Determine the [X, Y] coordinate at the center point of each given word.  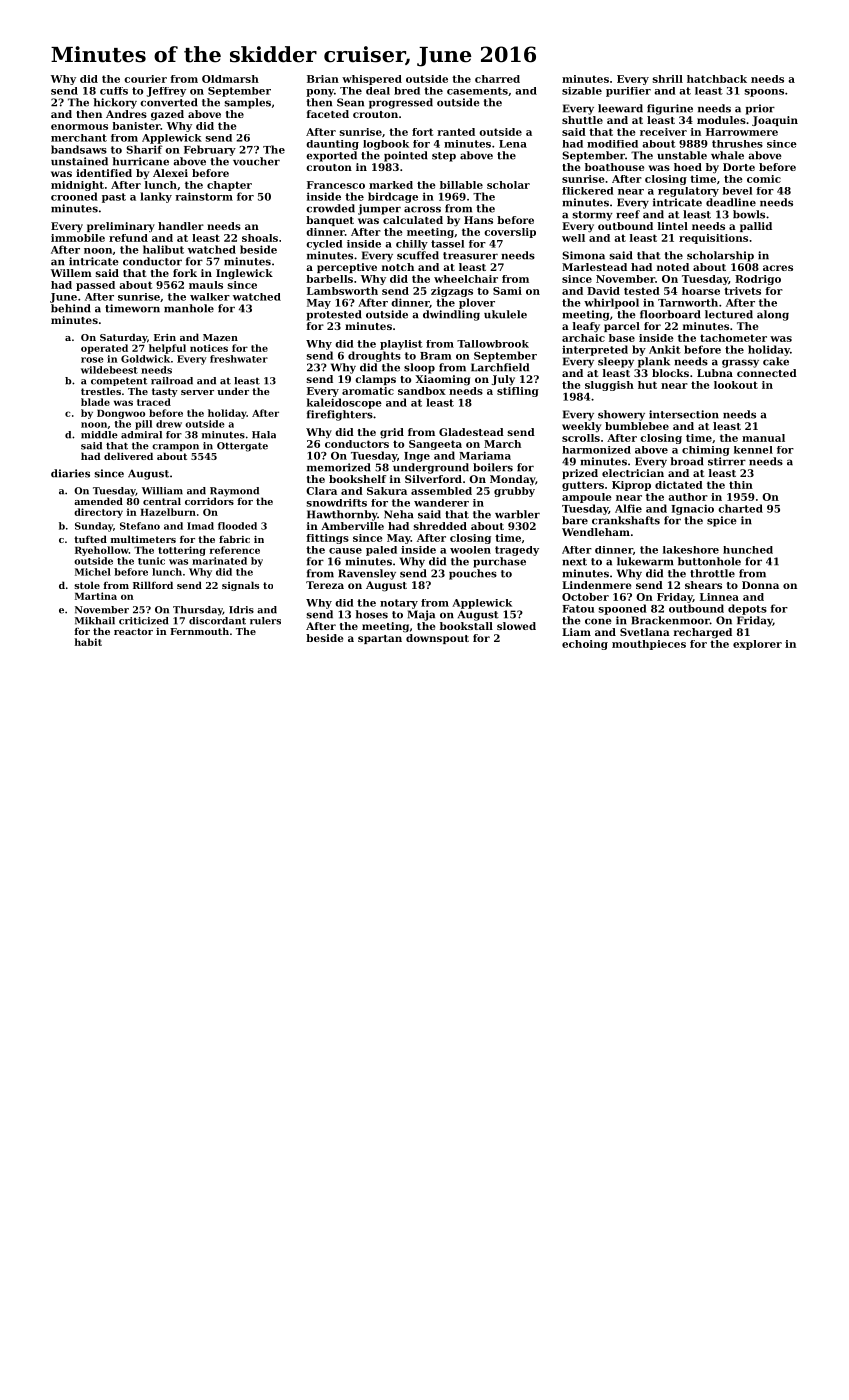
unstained [79, 161]
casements [477, 91]
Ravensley [367, 574]
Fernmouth [199, 631]
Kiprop [631, 486]
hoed [688, 167]
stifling [518, 392]
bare [575, 520]
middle [99, 435]
